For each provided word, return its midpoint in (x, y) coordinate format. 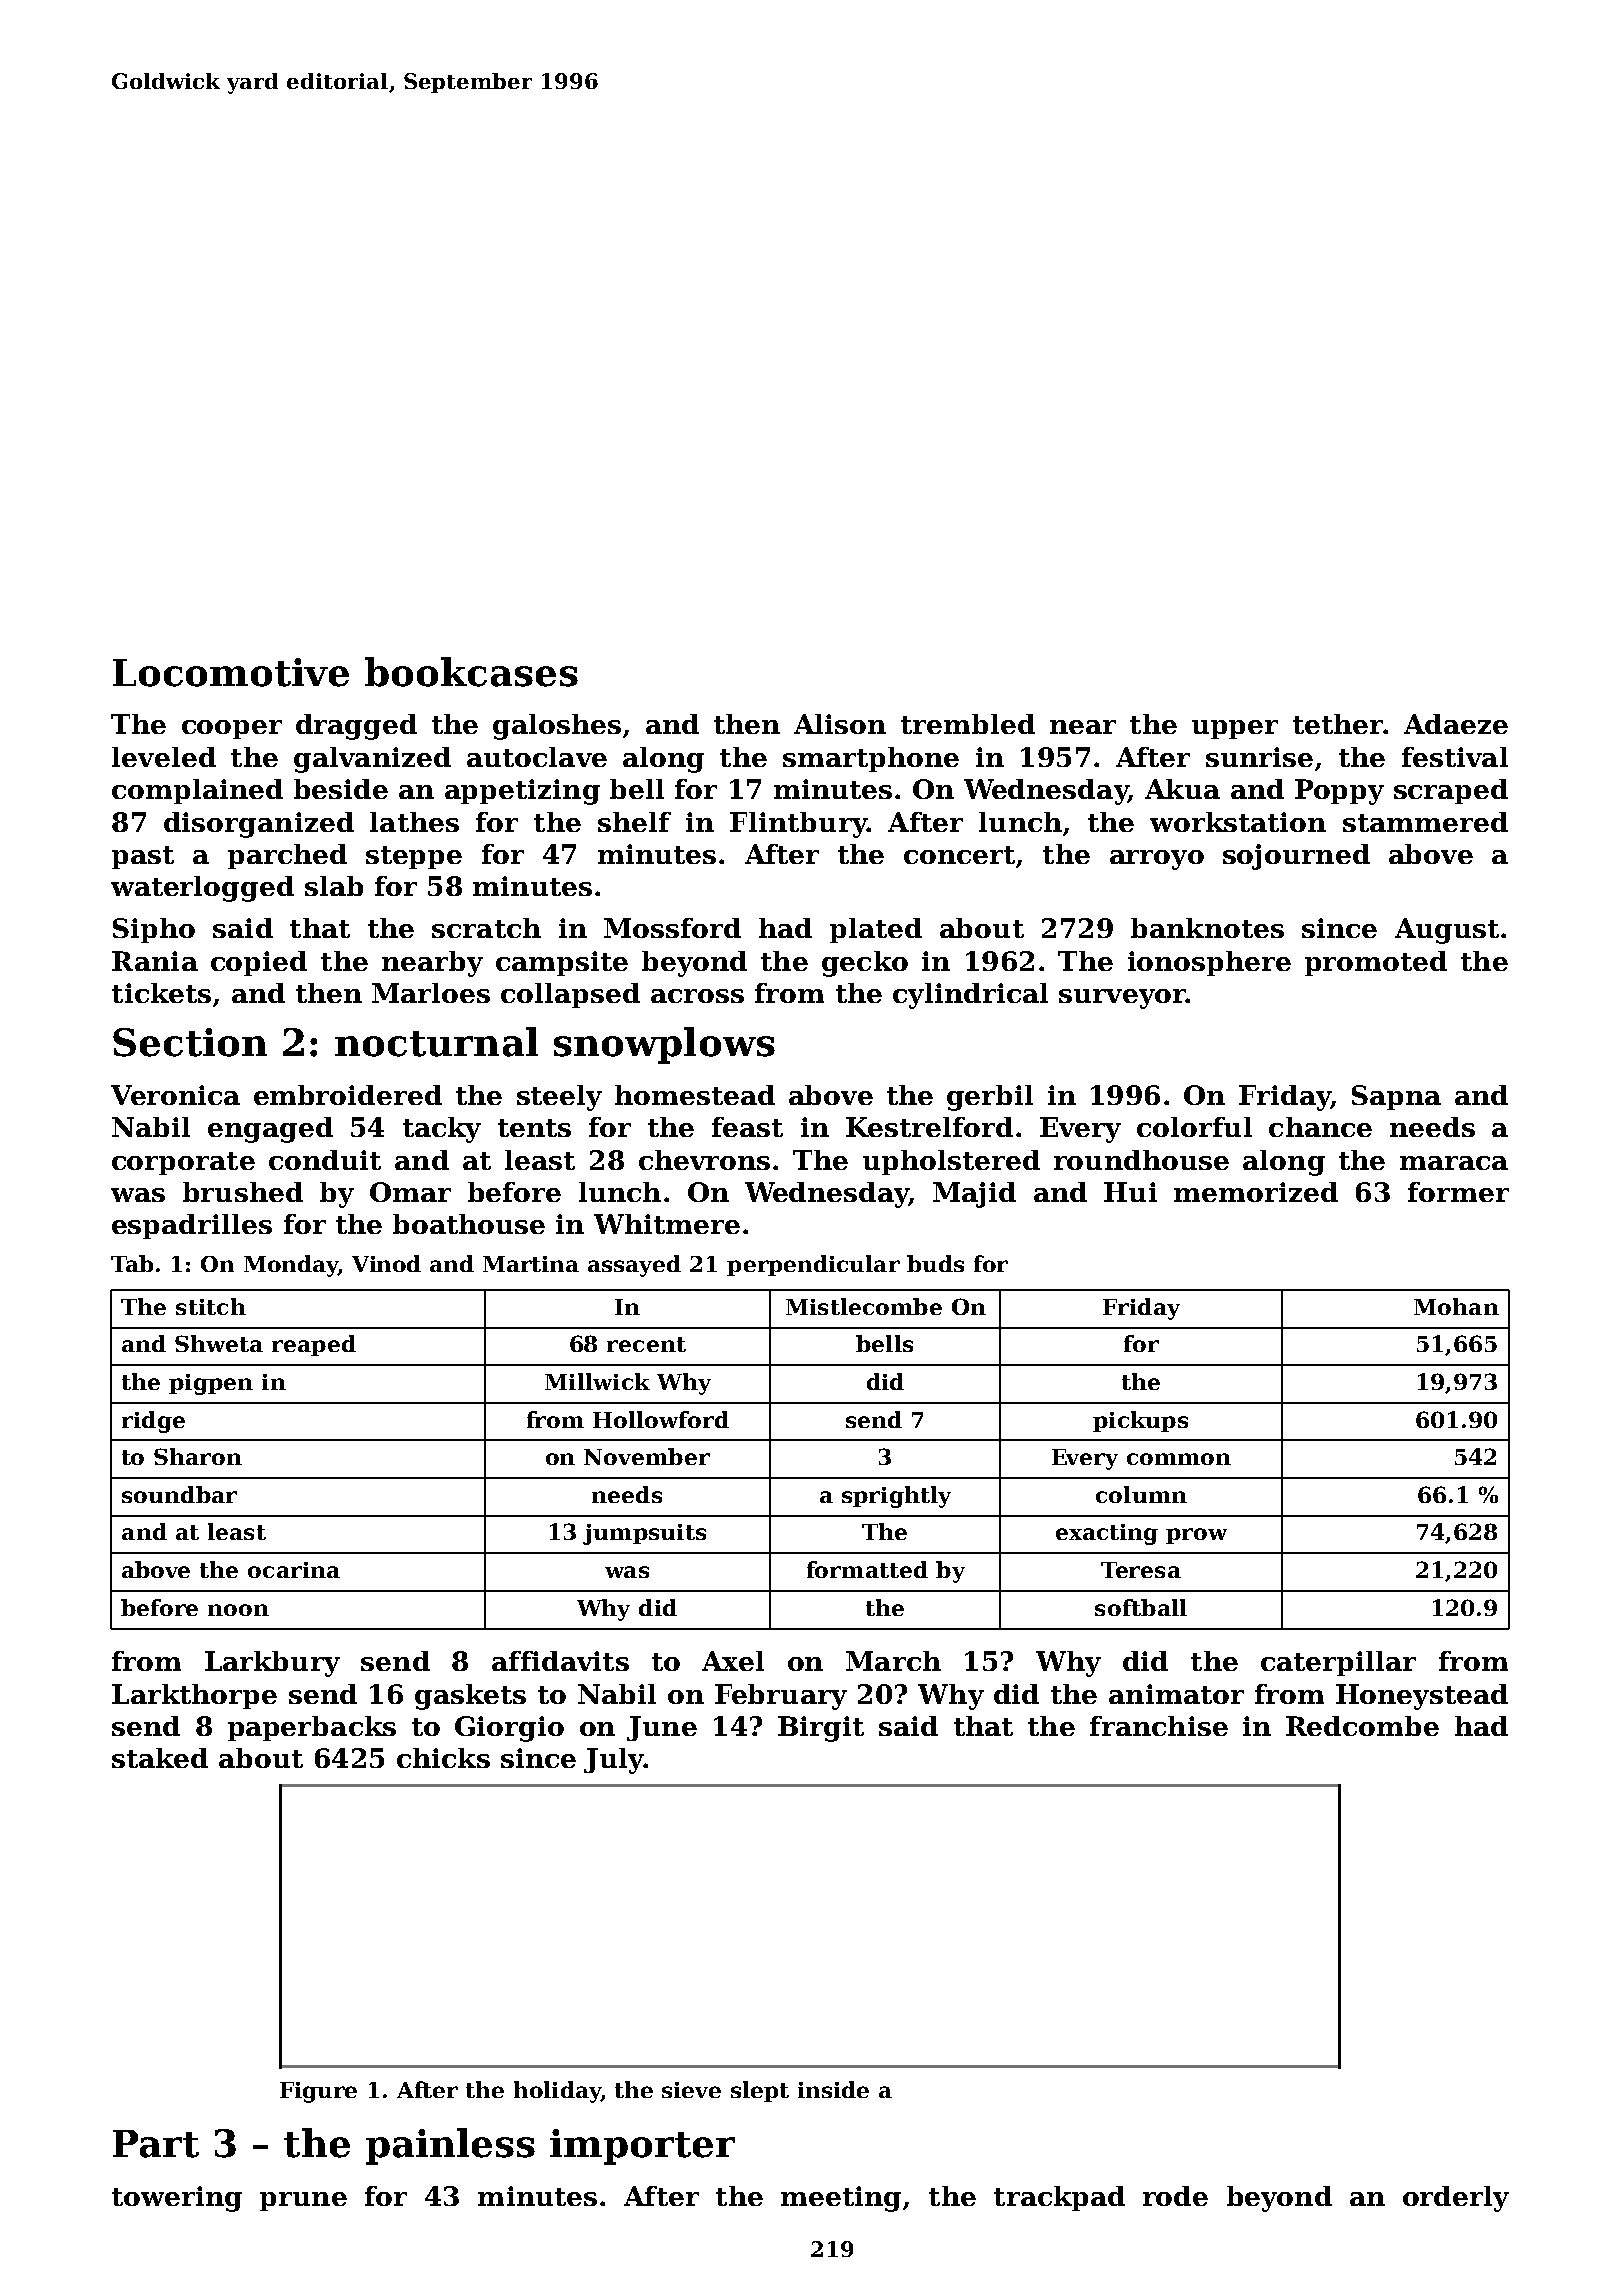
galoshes (557, 727)
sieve (691, 2090)
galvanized (372, 760)
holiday (557, 2092)
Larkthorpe (194, 1696)
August (1447, 931)
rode (1175, 2196)
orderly (1456, 2199)
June (662, 1728)
